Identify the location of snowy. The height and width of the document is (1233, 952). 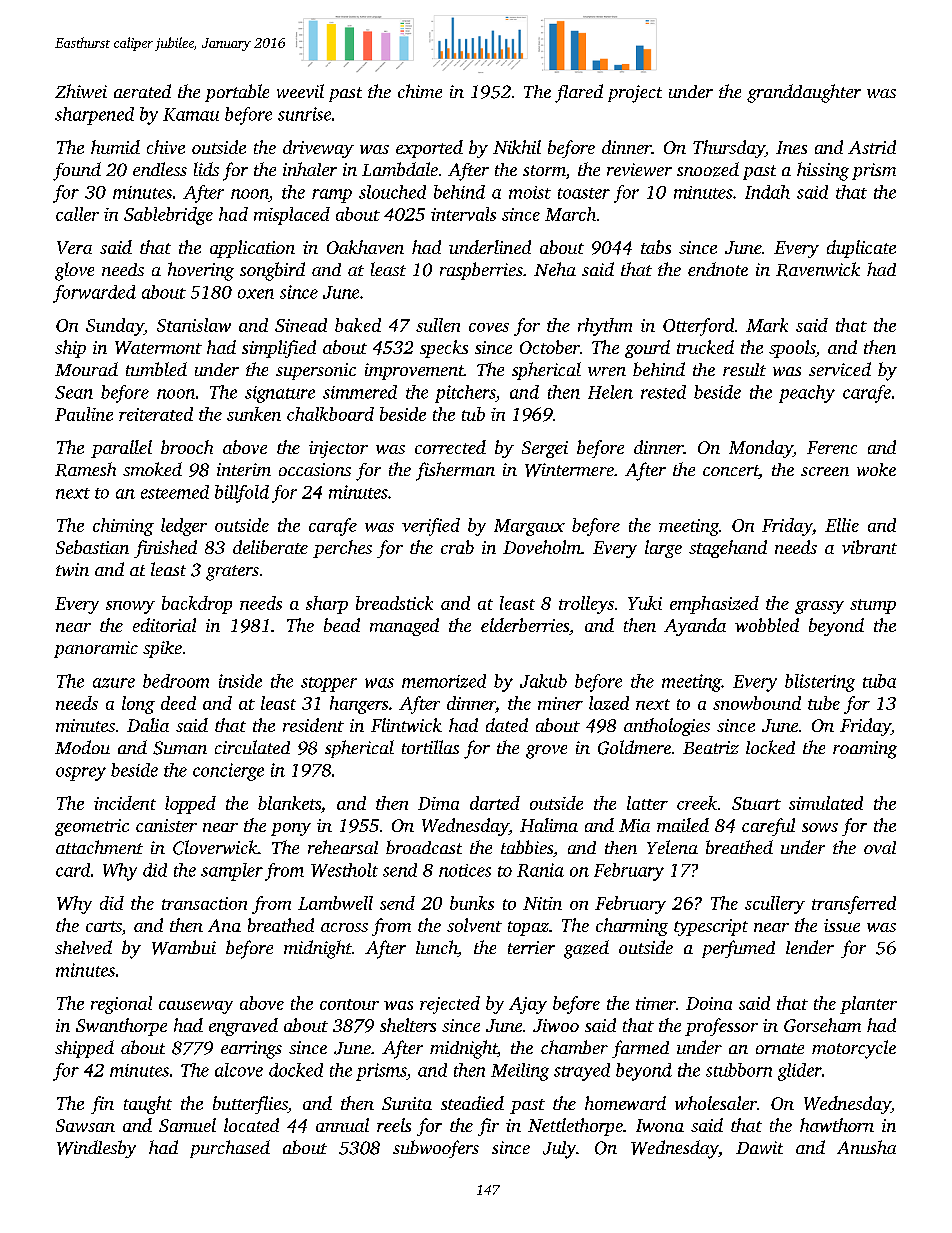
(130, 607).
